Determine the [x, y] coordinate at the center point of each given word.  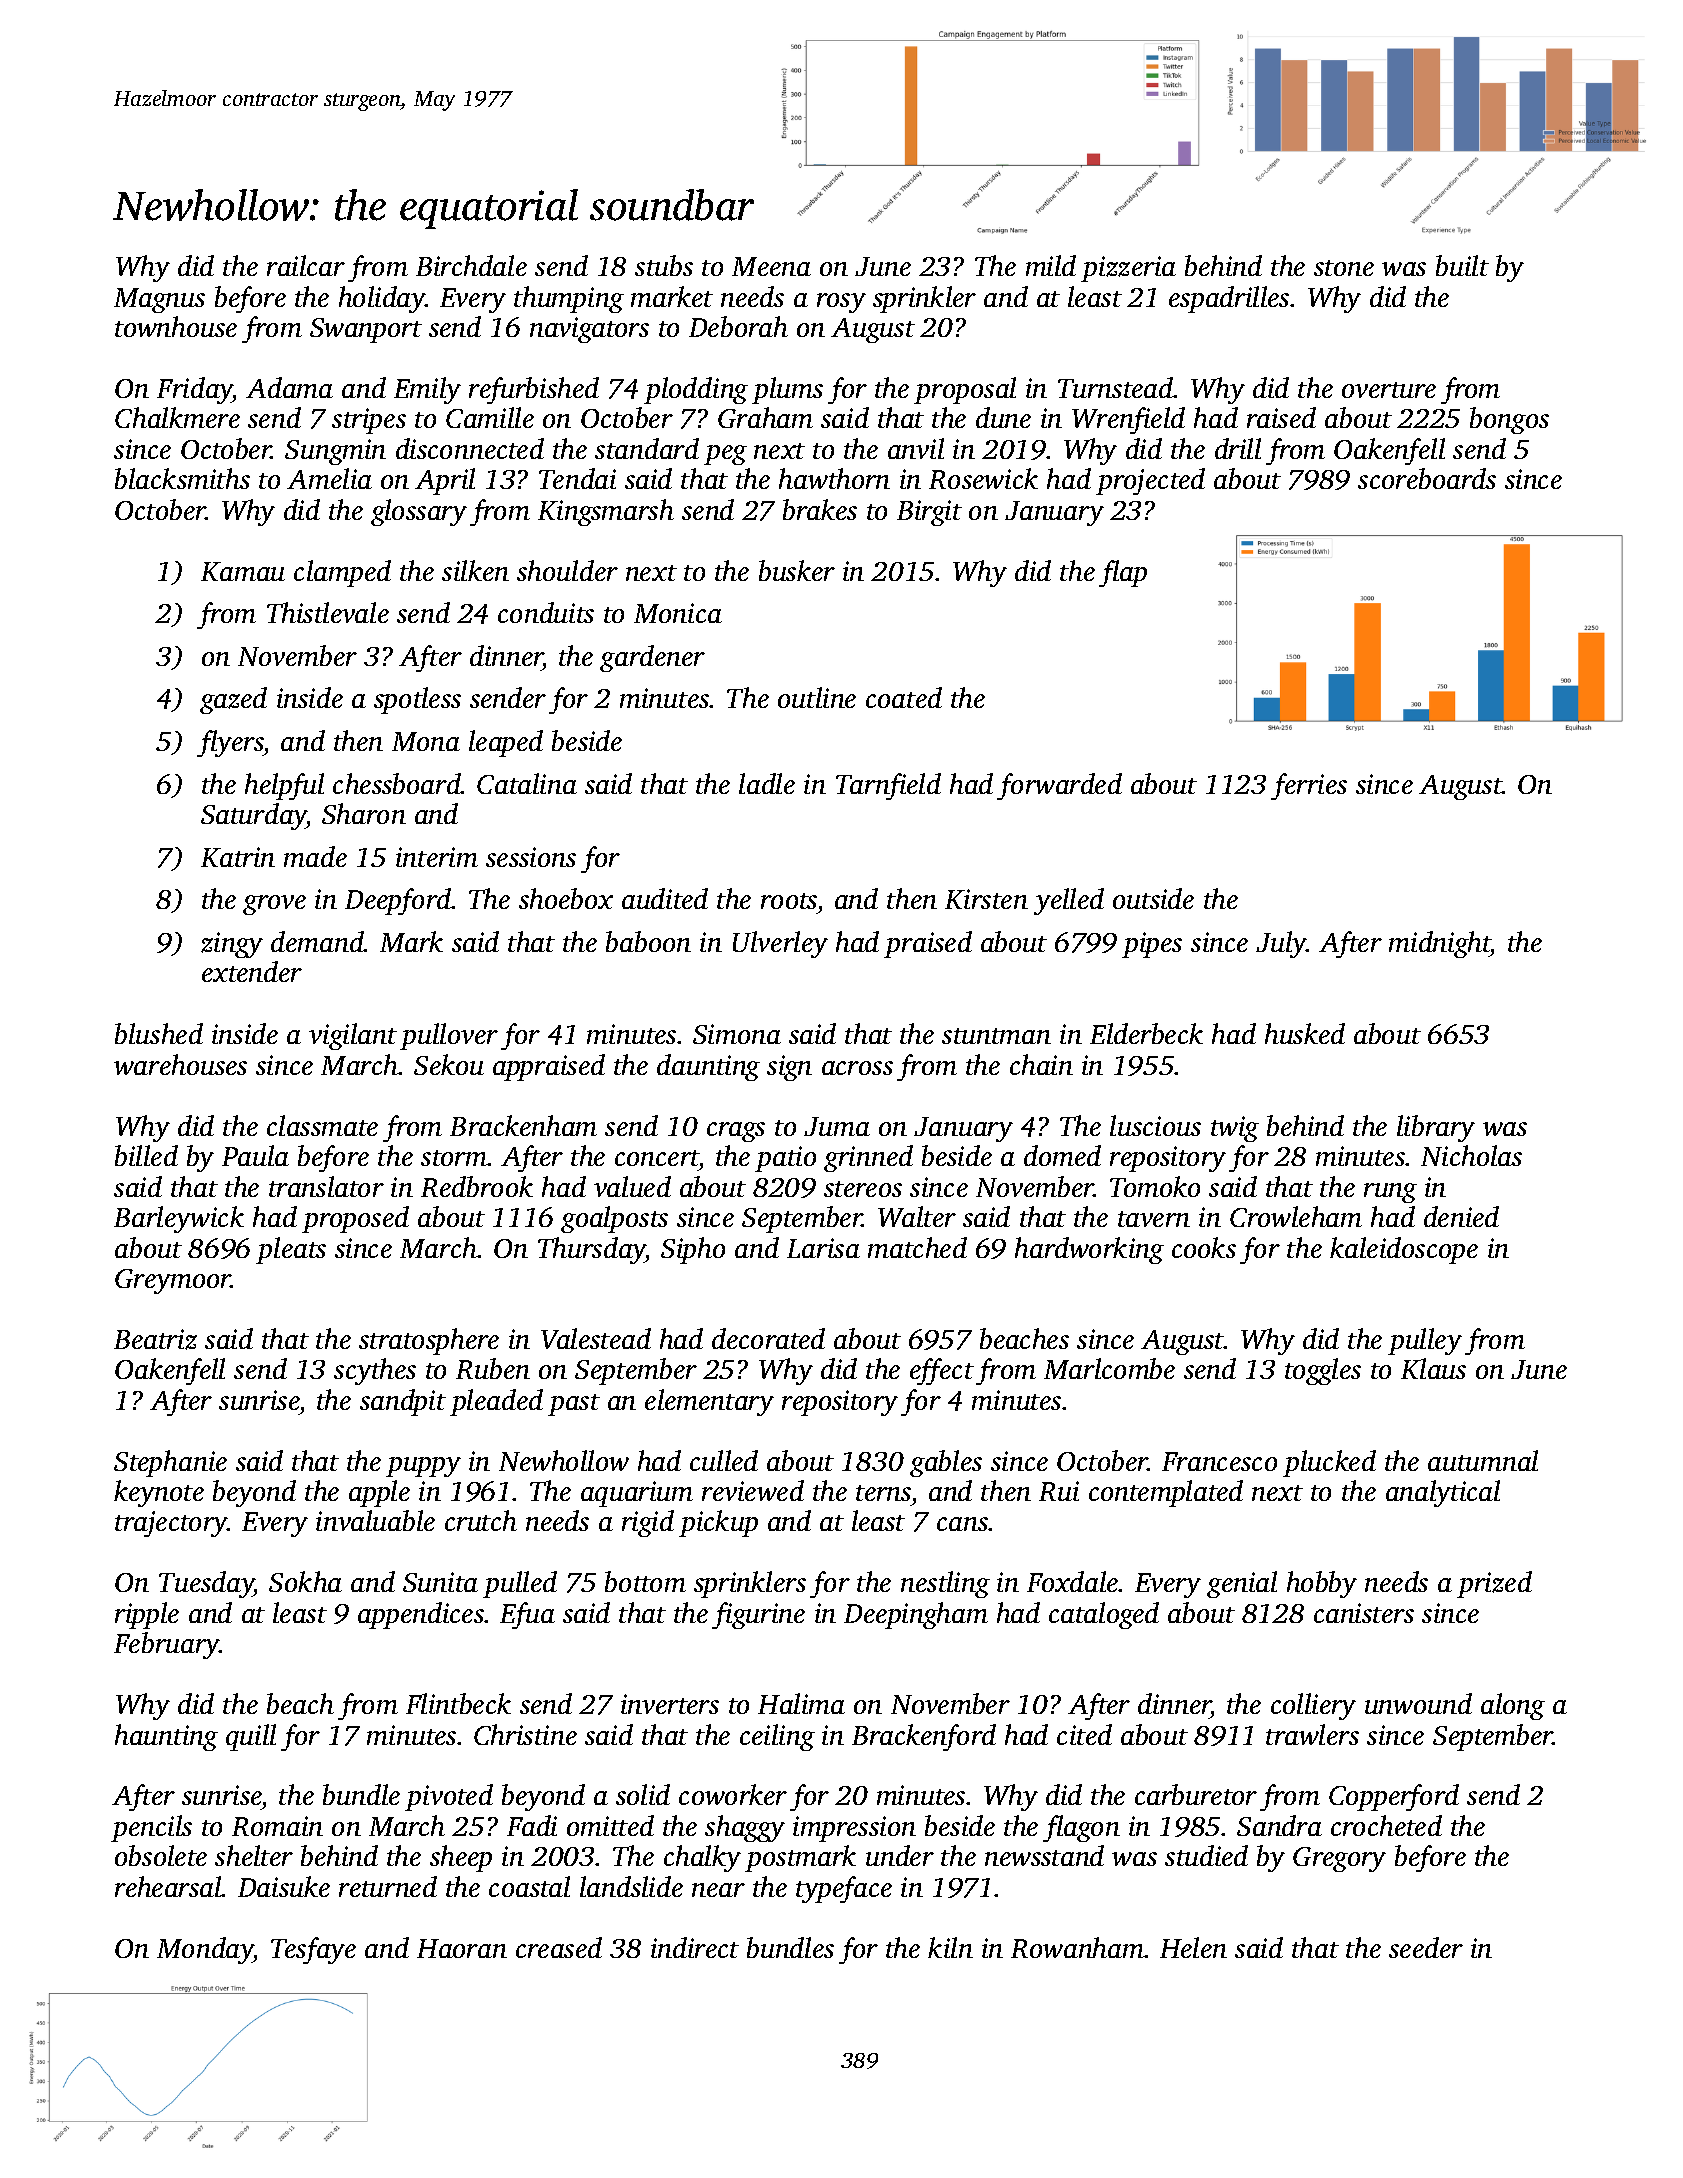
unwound [1418, 1703]
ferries [1309, 786]
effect [942, 1371]
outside [1153, 898]
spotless [417, 700]
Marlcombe [1109, 1368]
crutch [481, 1520]
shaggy [745, 1828]
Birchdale [471, 265]
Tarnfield [888, 786]
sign [789, 1068]
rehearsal [168, 1886]
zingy [232, 945]
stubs [664, 265]
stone [1344, 268]
